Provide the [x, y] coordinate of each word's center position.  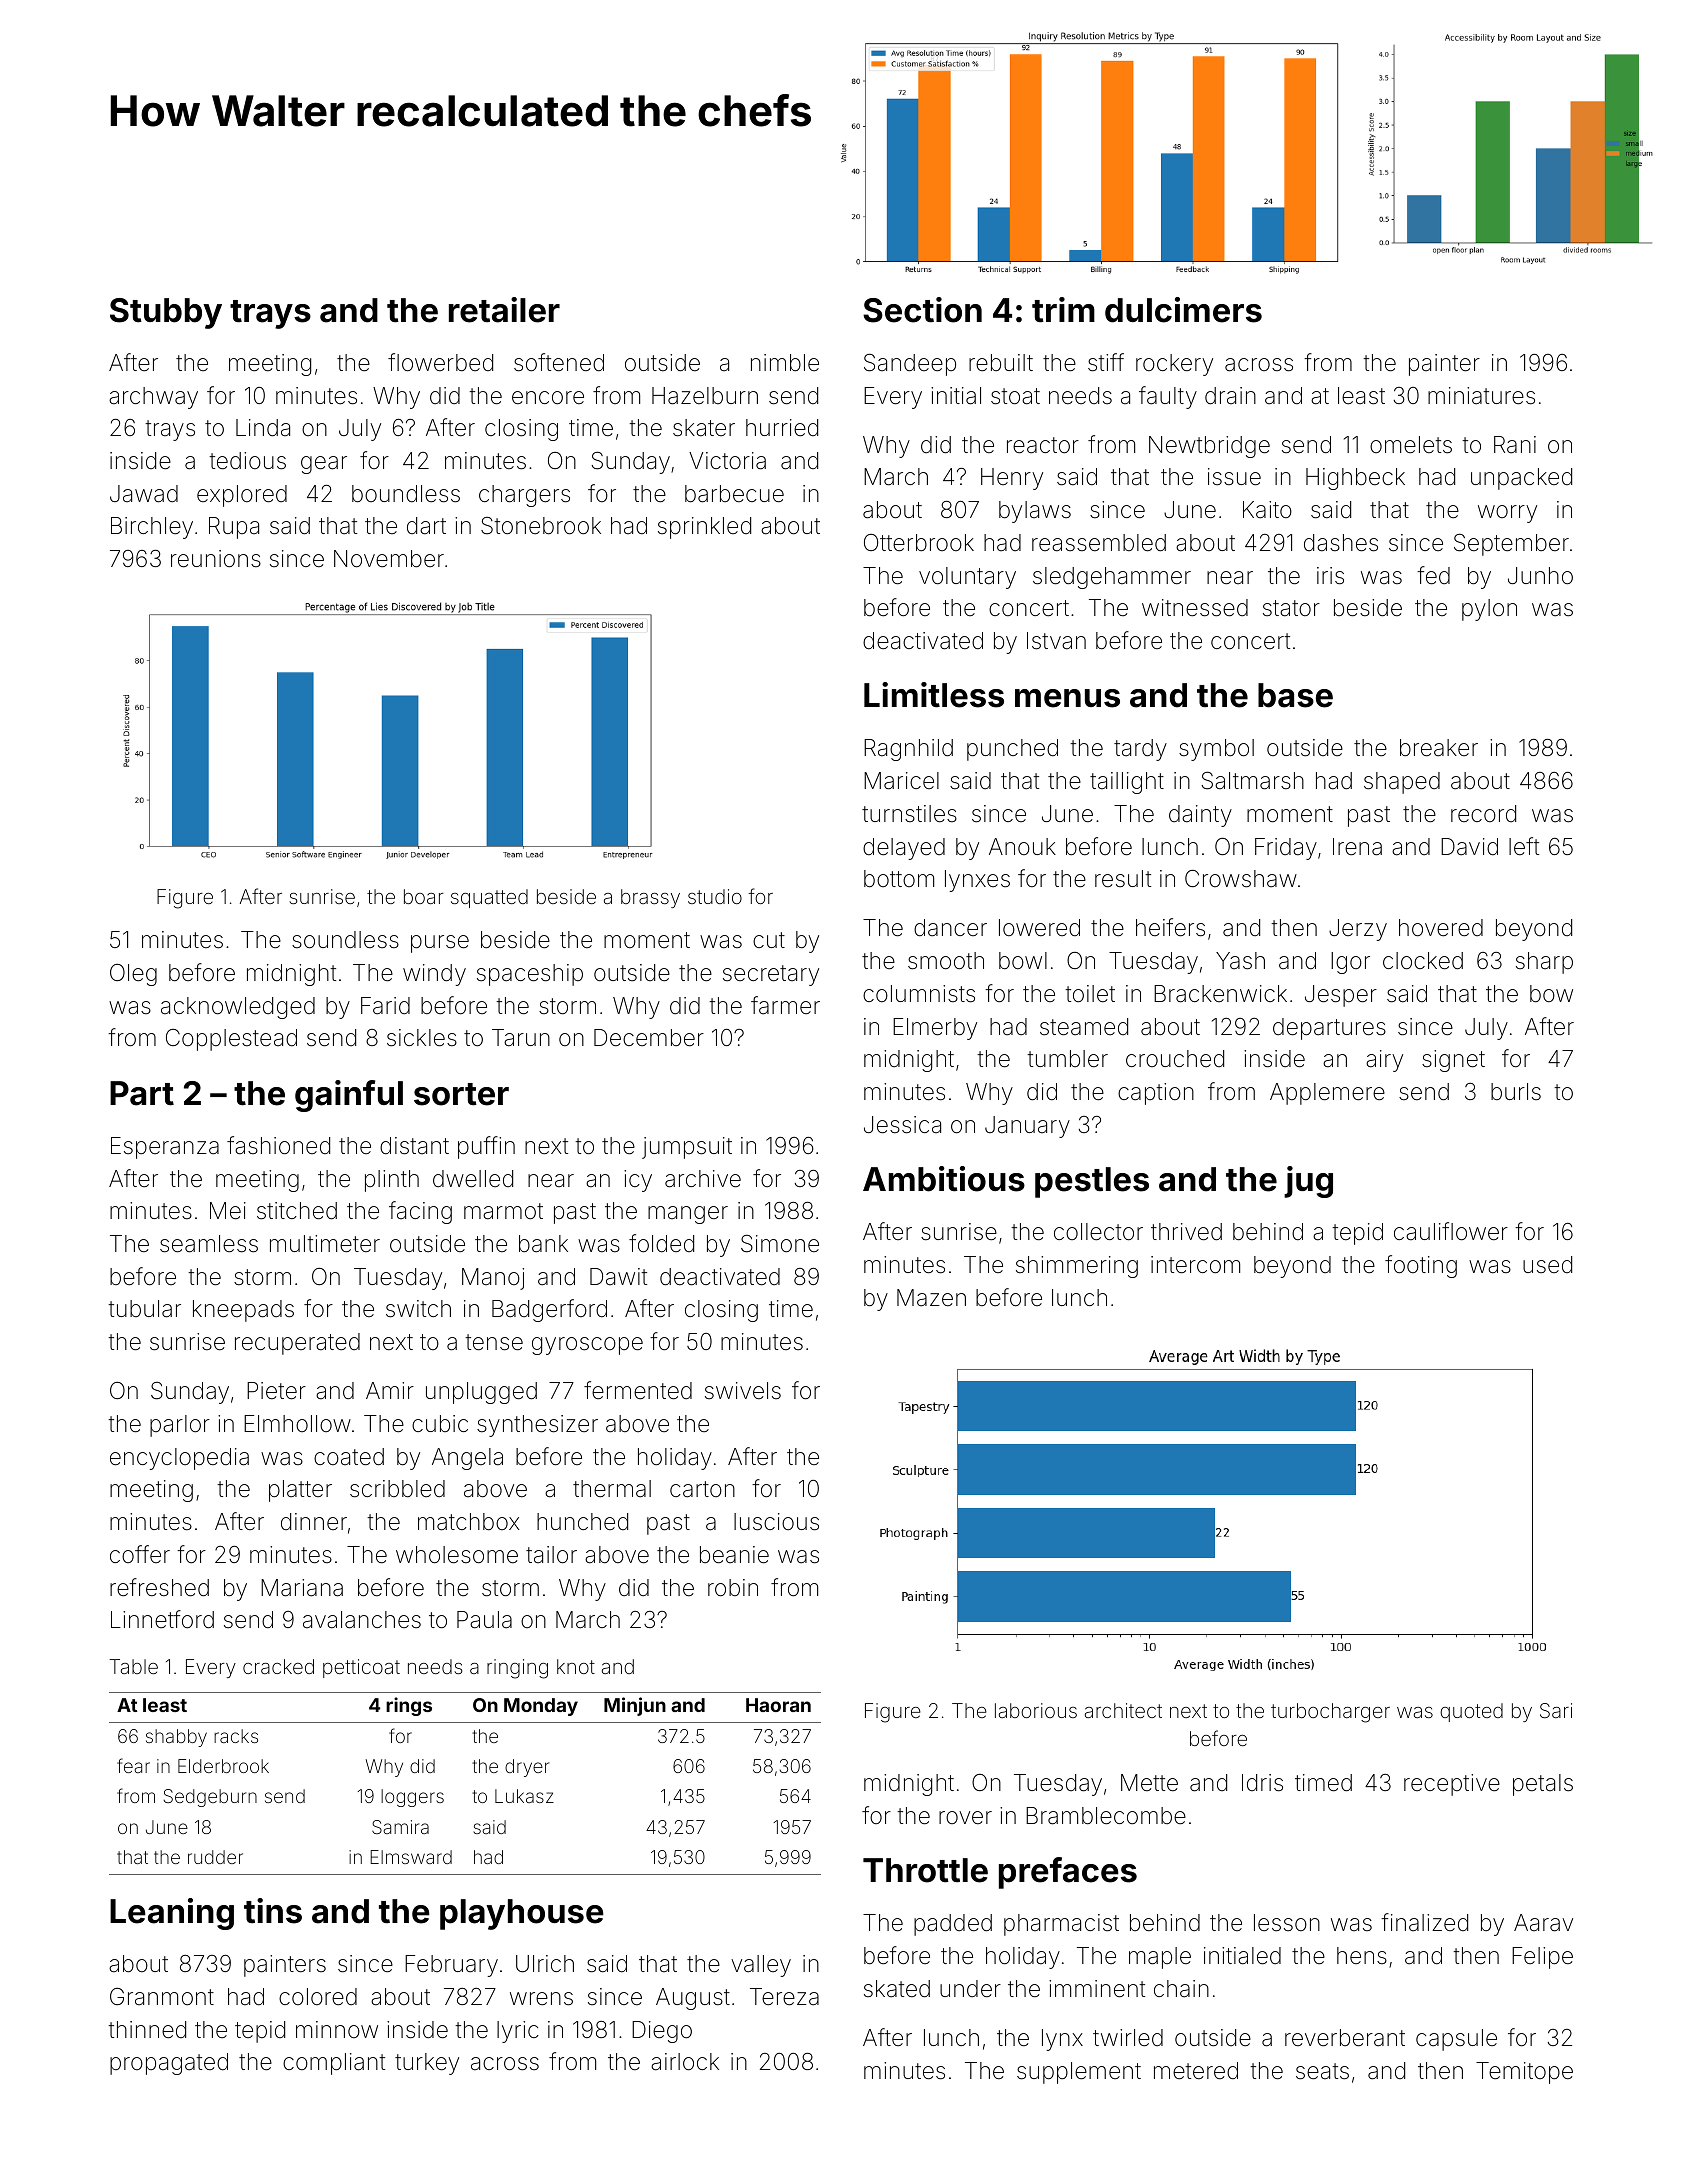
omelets [1411, 445]
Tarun [521, 1038]
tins [273, 1911]
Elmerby [935, 1029]
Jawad [144, 494]
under [970, 1989]
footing [1421, 1266]
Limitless [934, 695]
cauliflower [1451, 1231]
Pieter [276, 1391]
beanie [734, 1555]
